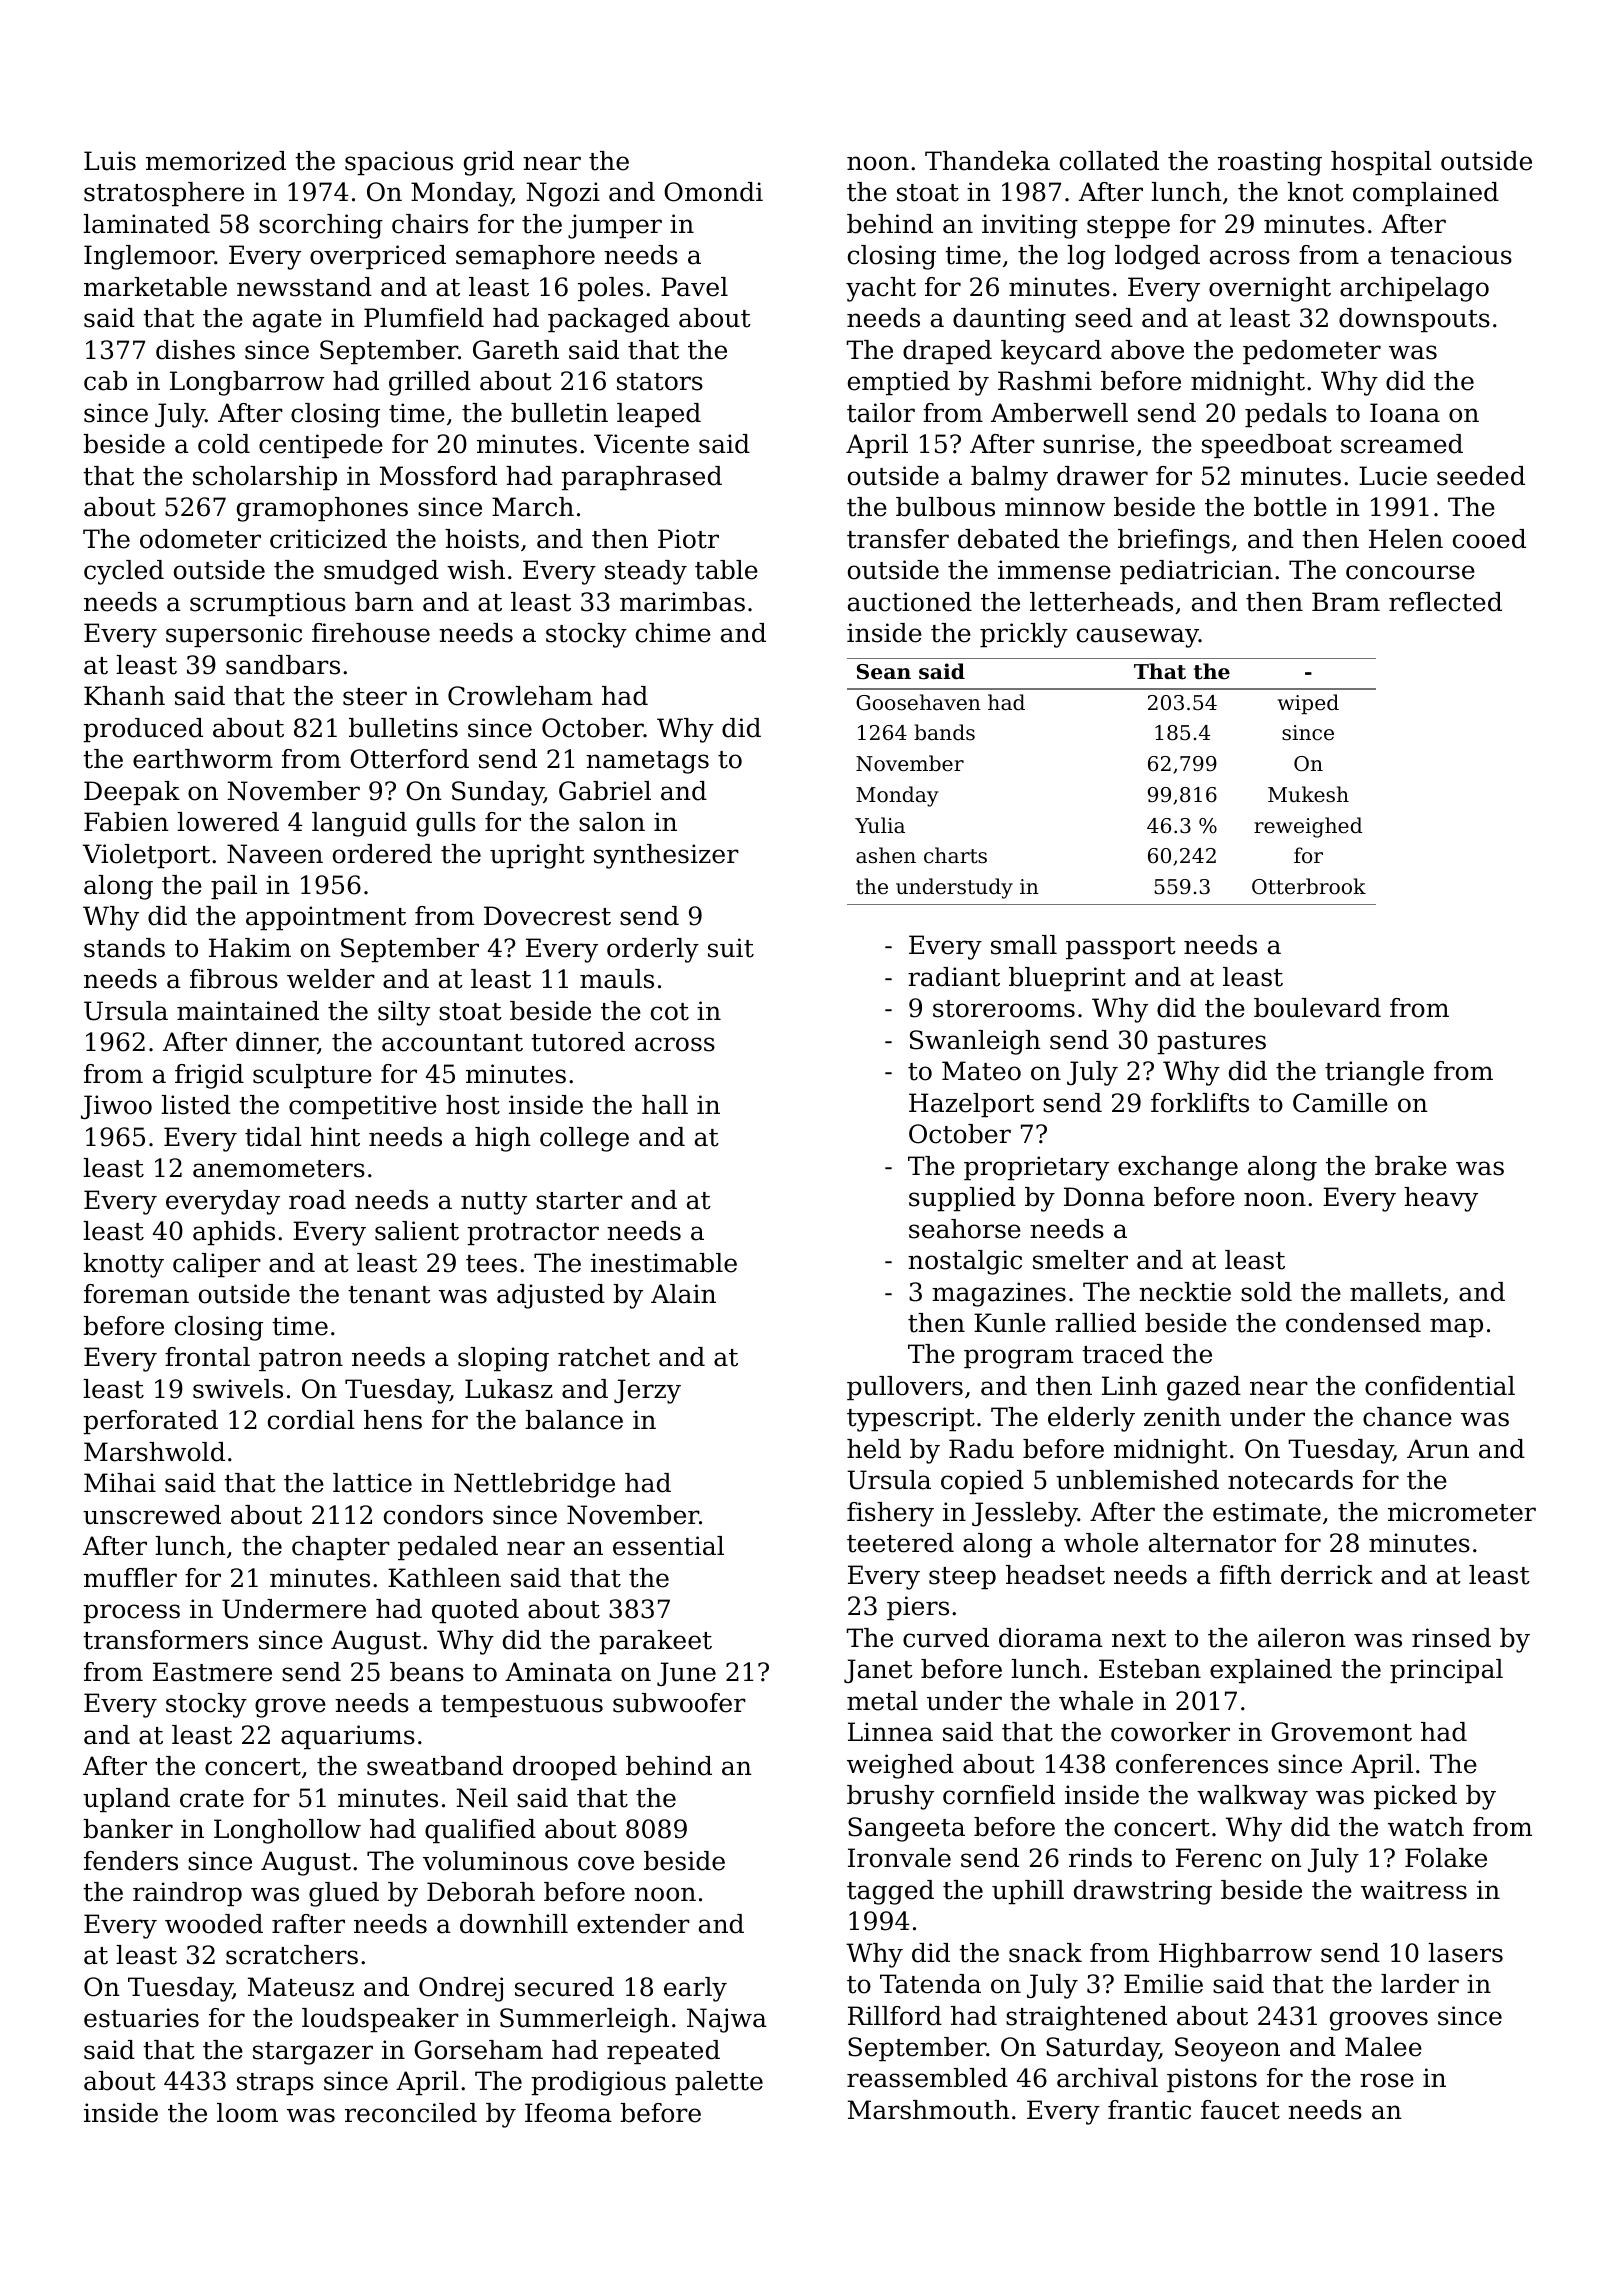 Image resolution: width=1620 pixels, height=2292 pixels. I want to click on roasting, so click(1270, 163).
